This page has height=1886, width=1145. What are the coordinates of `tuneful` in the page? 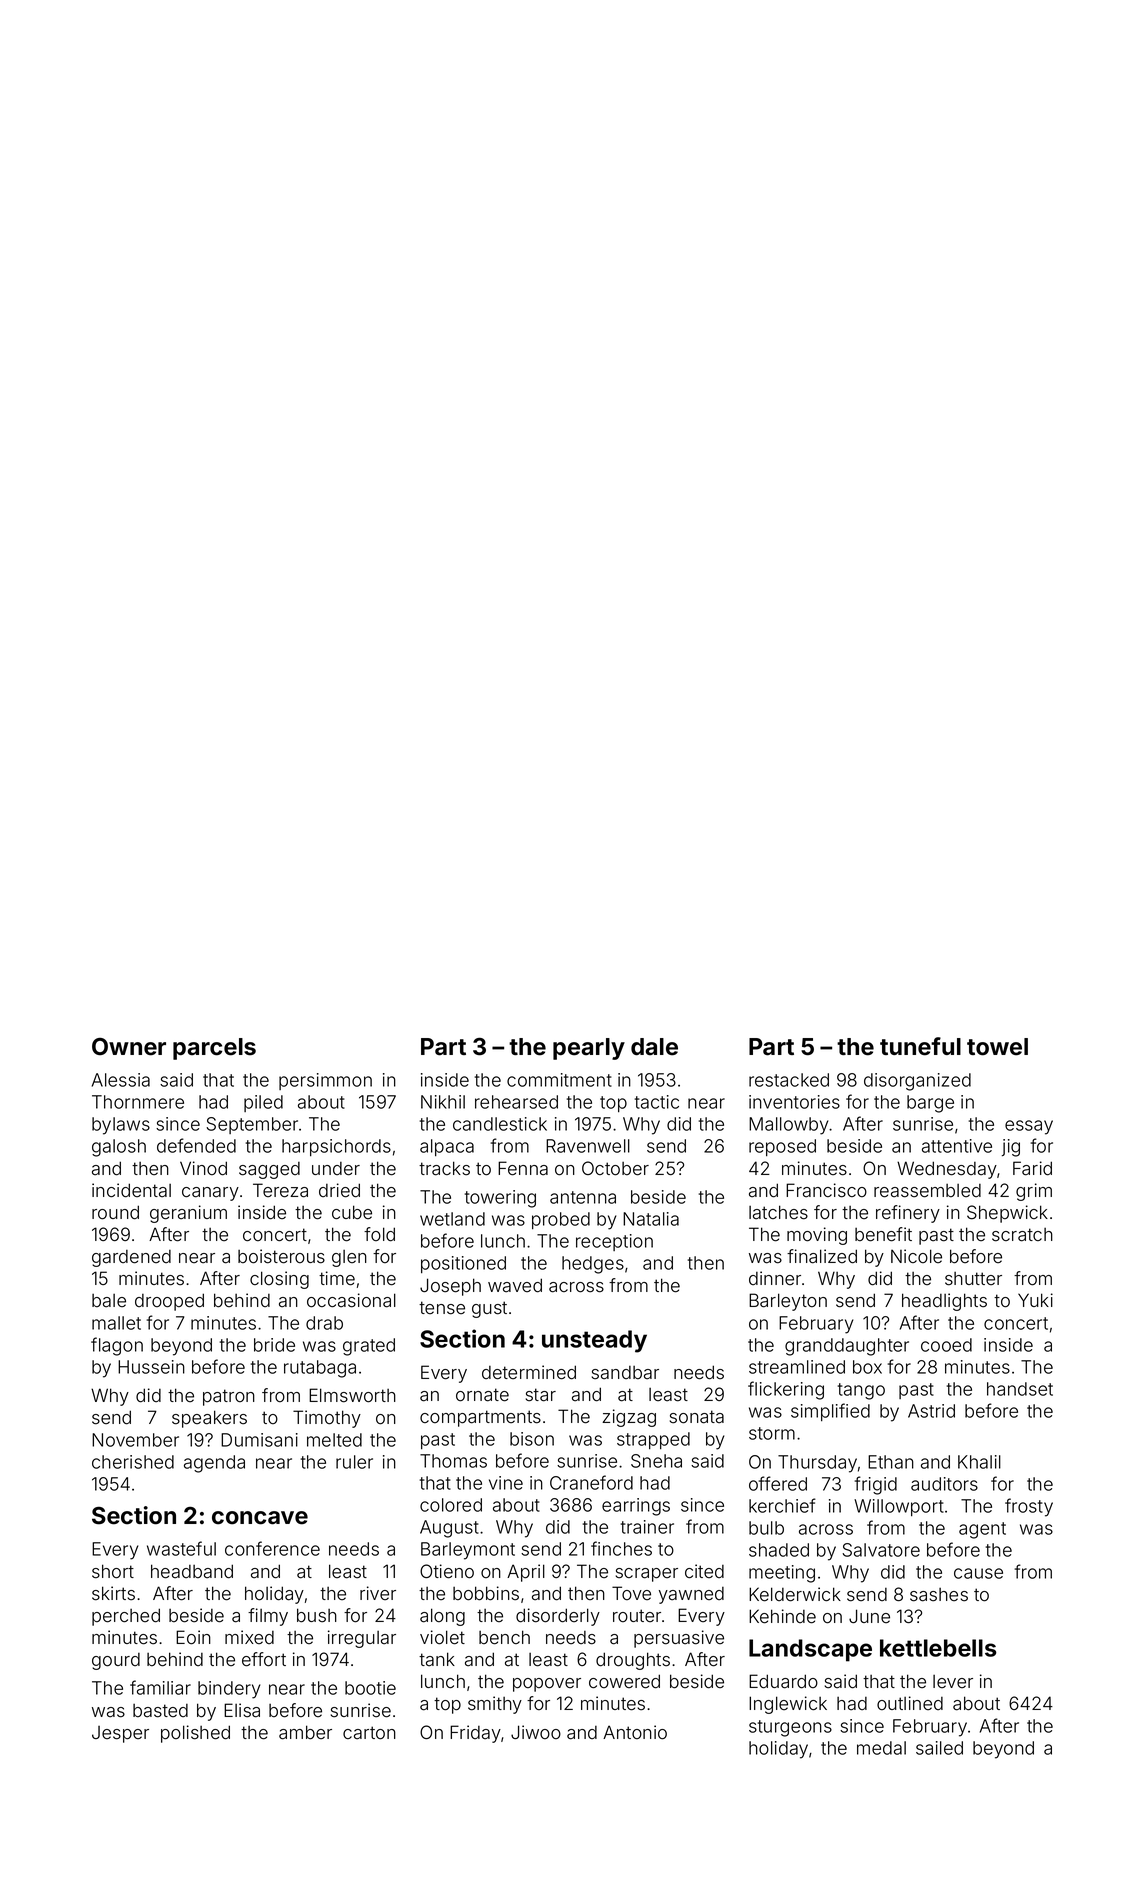 It's located at (920, 1046).
